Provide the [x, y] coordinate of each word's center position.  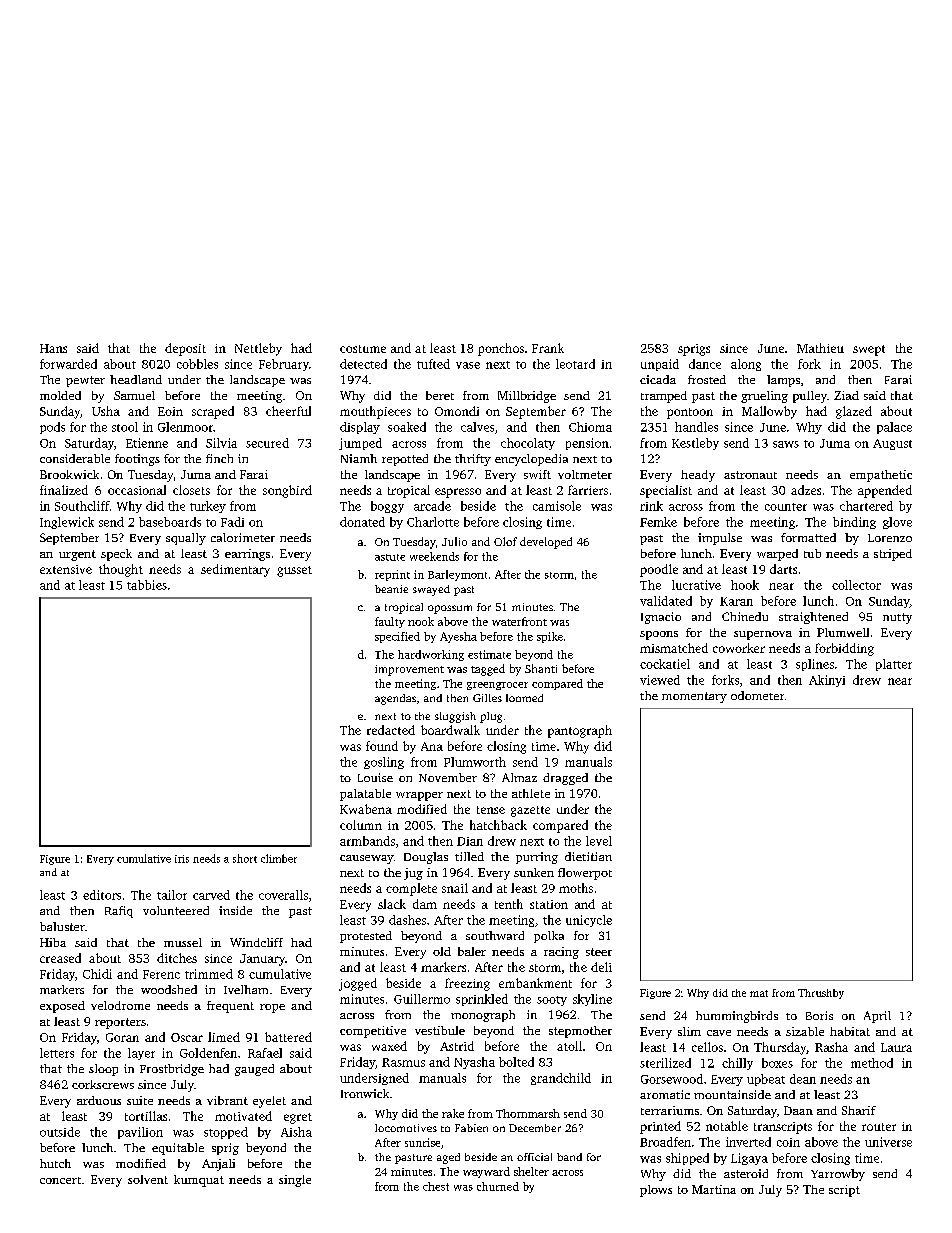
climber [279, 858]
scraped [213, 412]
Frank [548, 348]
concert [60, 1180]
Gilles [487, 698]
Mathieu [820, 348]
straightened [813, 618]
